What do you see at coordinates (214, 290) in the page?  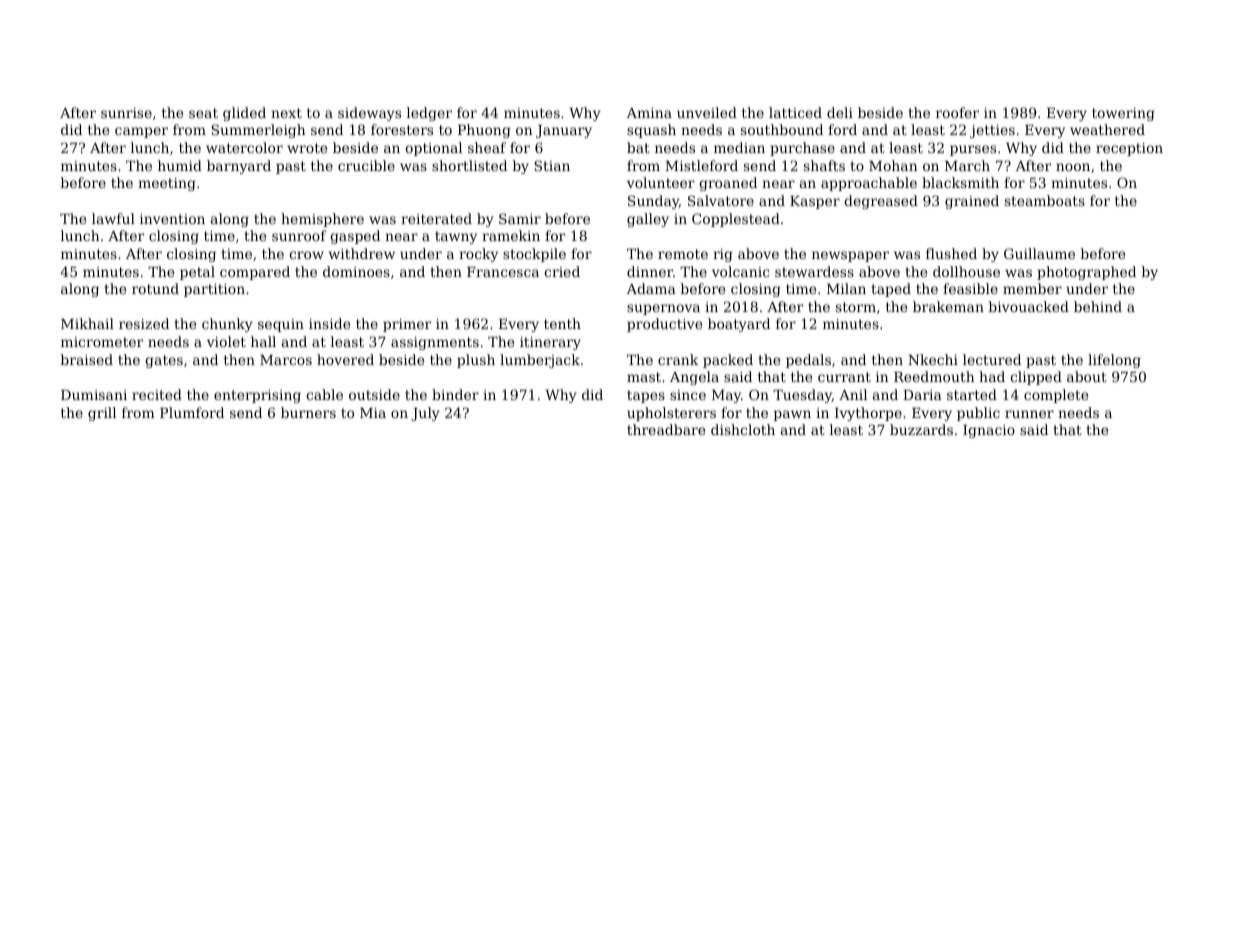 I see `partition` at bounding box center [214, 290].
